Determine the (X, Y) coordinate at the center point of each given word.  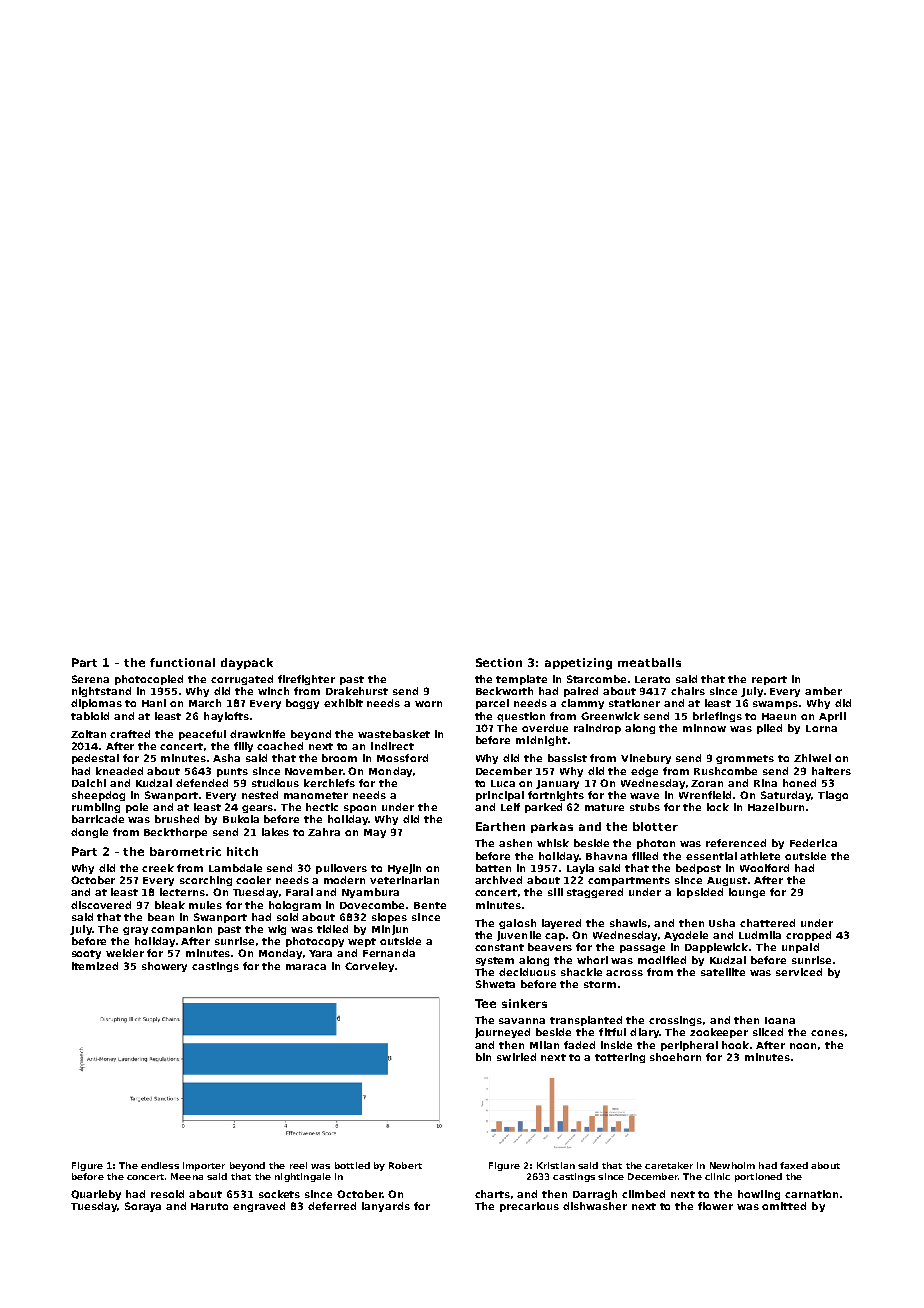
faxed (794, 1165)
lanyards (386, 1207)
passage (642, 949)
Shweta (495, 984)
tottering (620, 1058)
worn (428, 704)
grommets (745, 759)
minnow (704, 728)
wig (277, 930)
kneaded (119, 771)
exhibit (343, 703)
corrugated (242, 680)
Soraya (143, 1207)
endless (160, 1165)
